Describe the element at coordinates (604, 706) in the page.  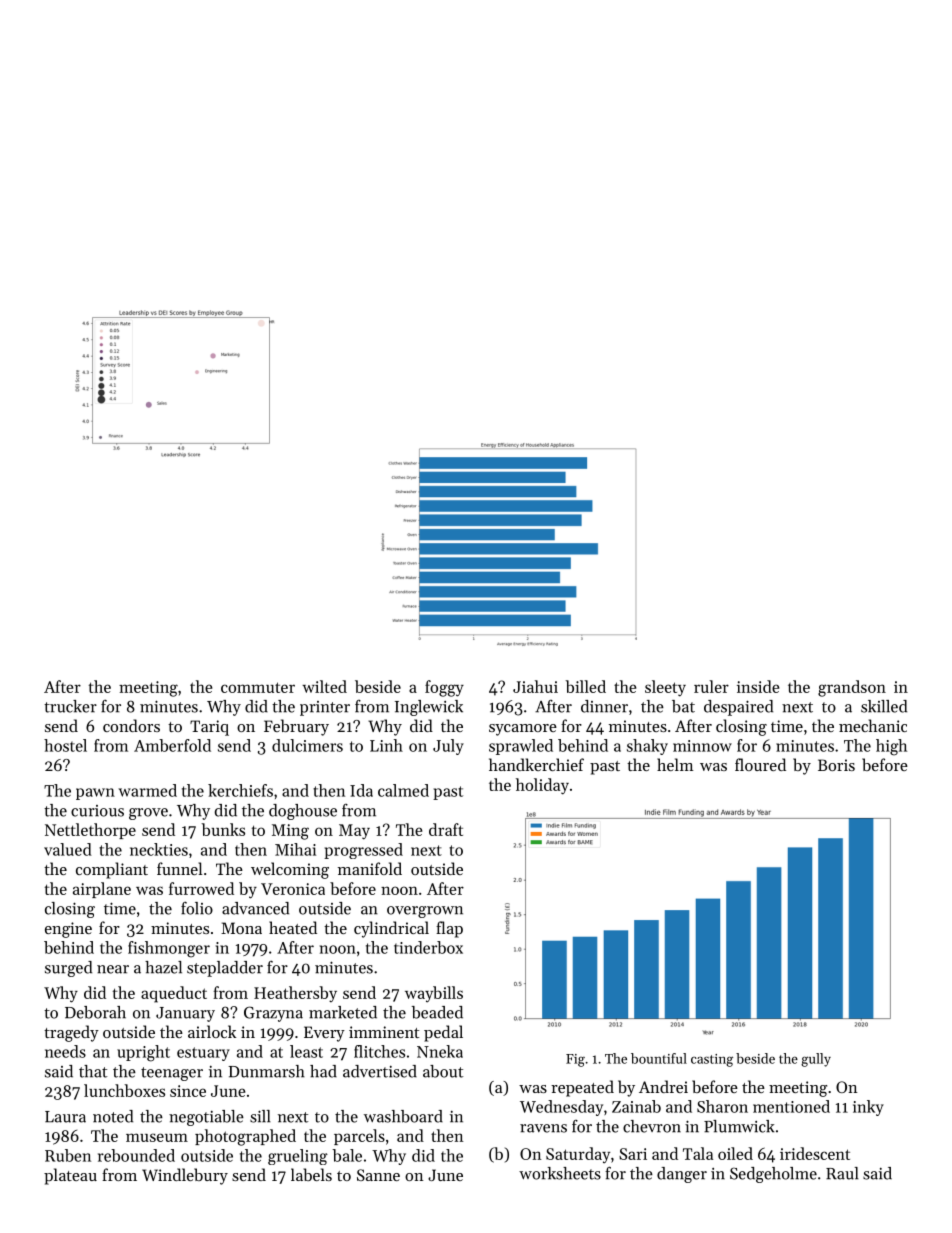
I see `dinner` at that location.
